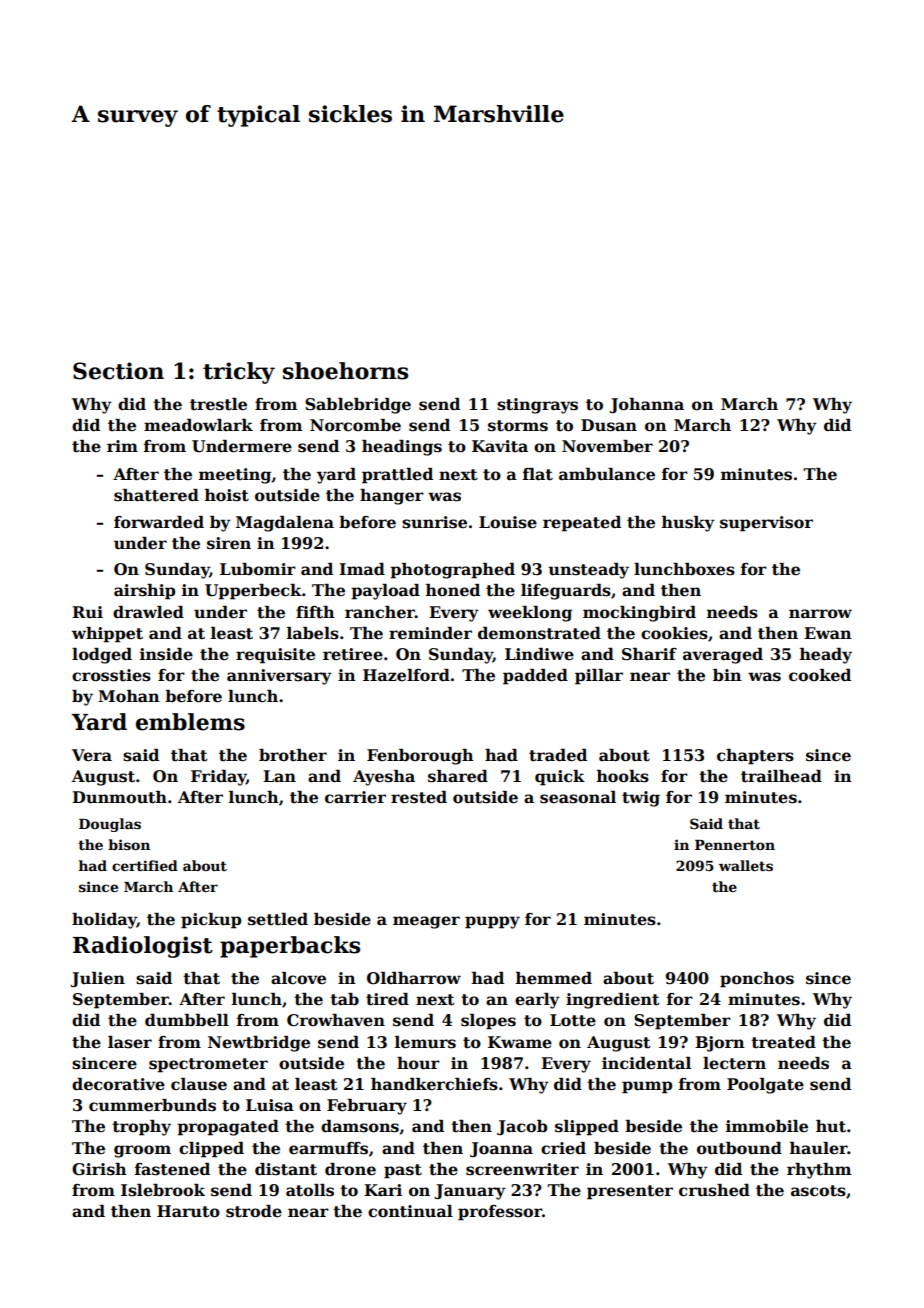  Describe the element at coordinates (426, 922) in the document. I see `meager` at that location.
